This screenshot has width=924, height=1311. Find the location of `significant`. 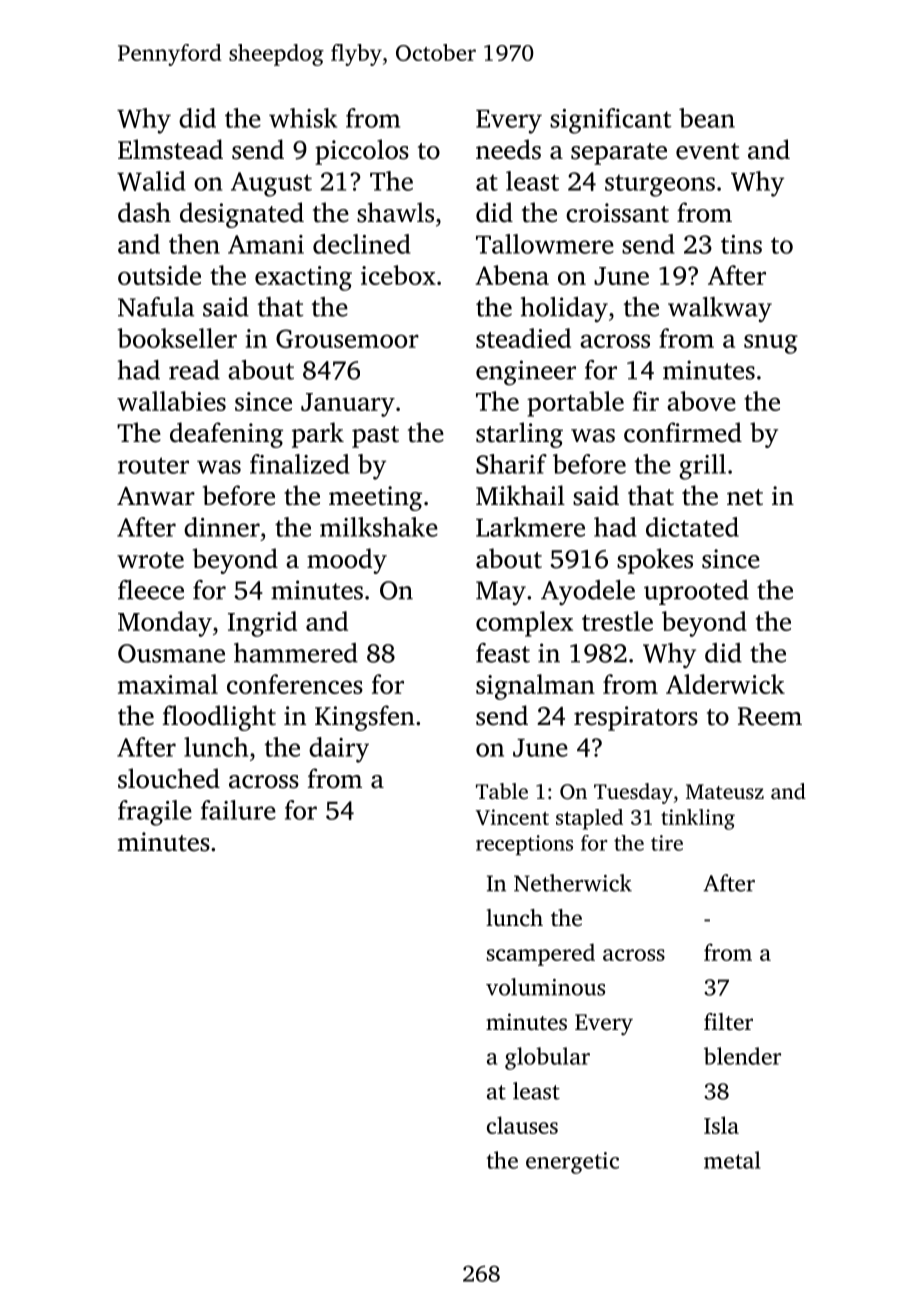

significant is located at coordinates (611, 121).
